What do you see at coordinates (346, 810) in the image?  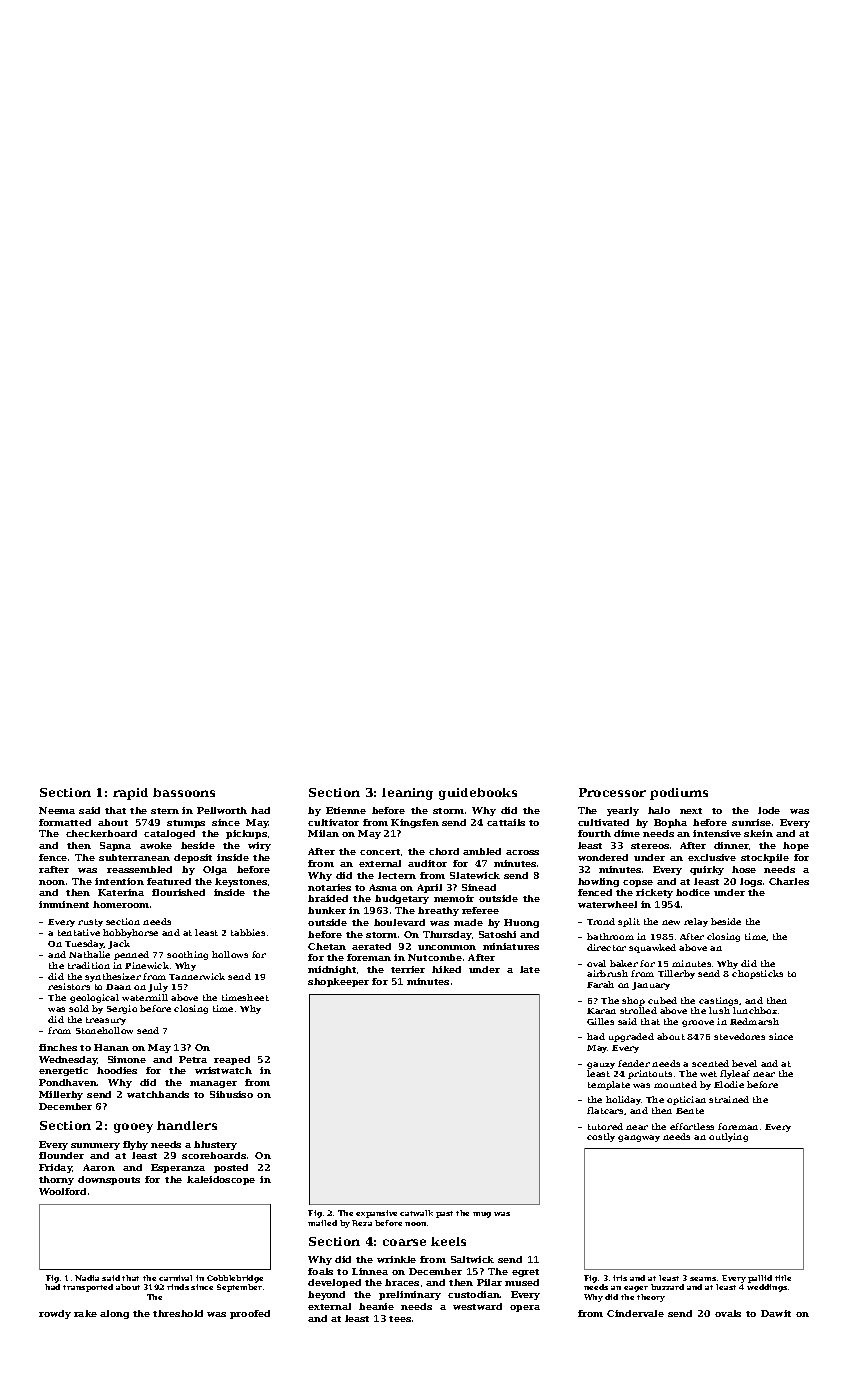 I see `Etienne` at bounding box center [346, 810].
